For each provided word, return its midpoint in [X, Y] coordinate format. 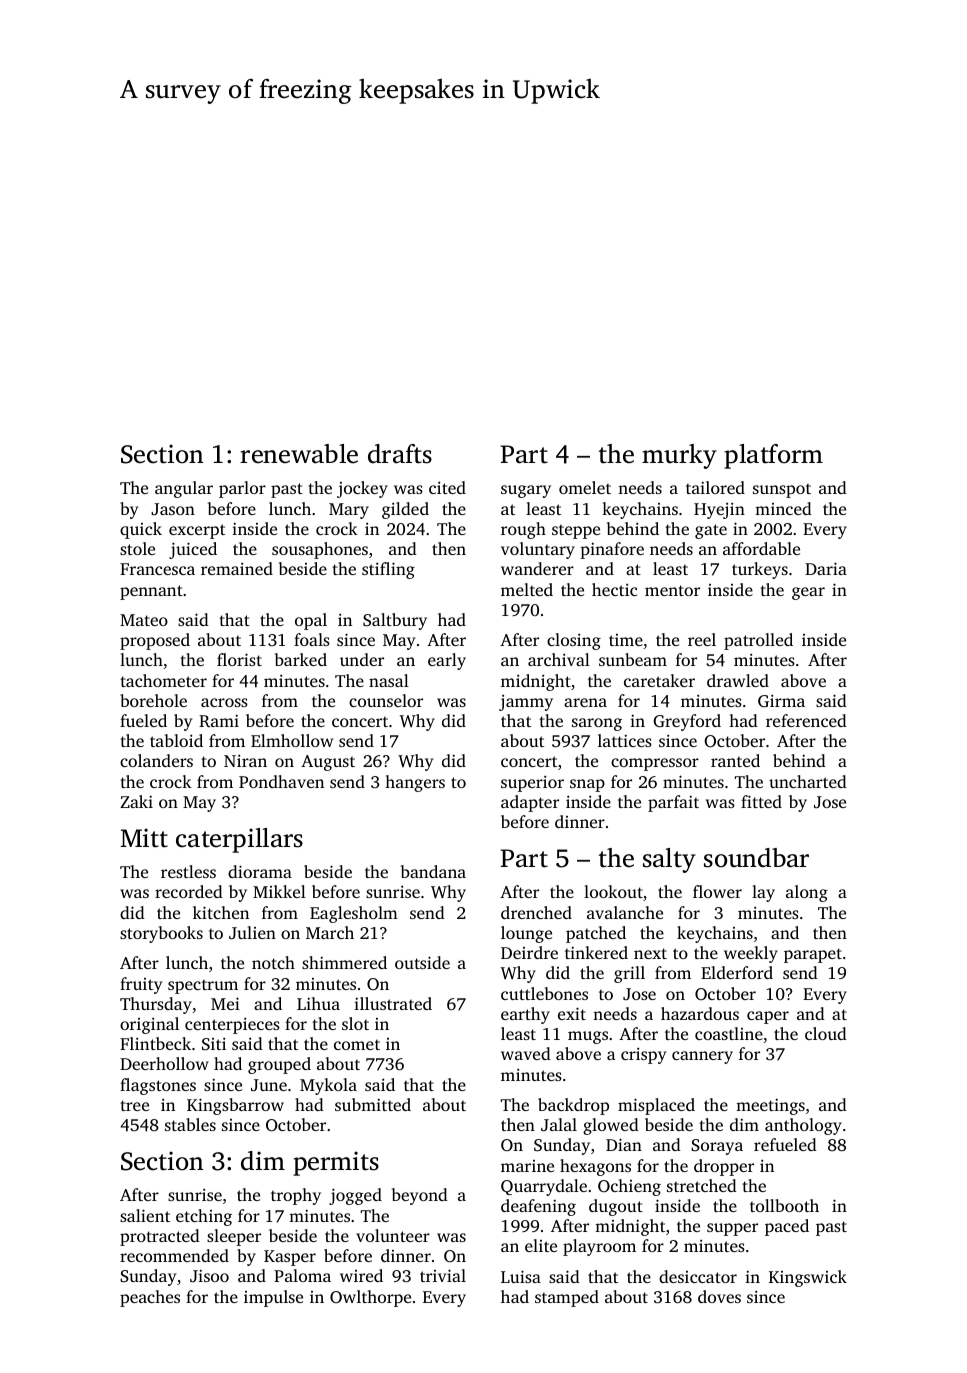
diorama [260, 871]
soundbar [756, 858]
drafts [400, 454]
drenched [536, 912]
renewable [299, 454]
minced [783, 508]
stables [190, 1124]
